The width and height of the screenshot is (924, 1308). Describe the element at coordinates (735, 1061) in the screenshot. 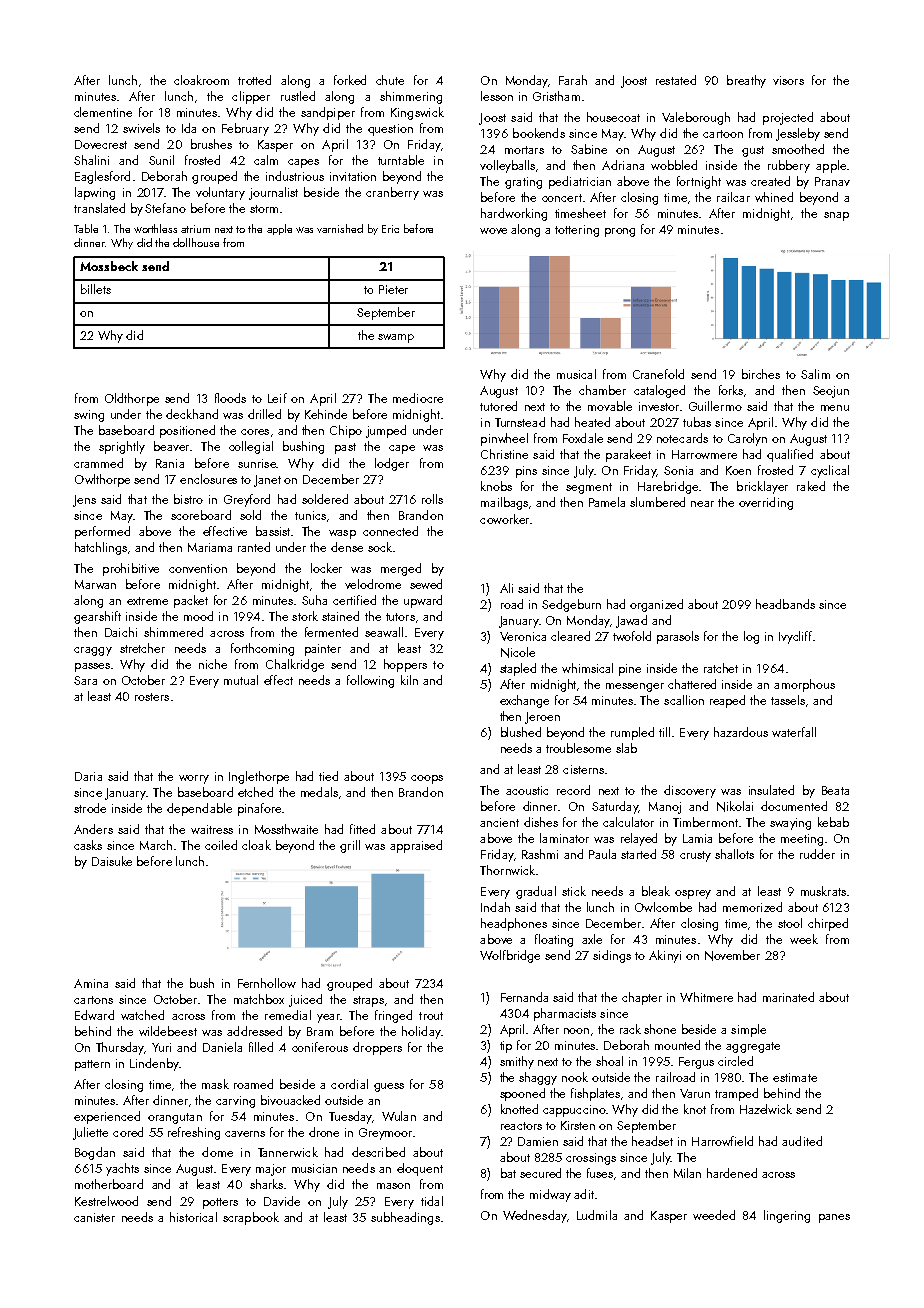

I see `circled` at that location.
